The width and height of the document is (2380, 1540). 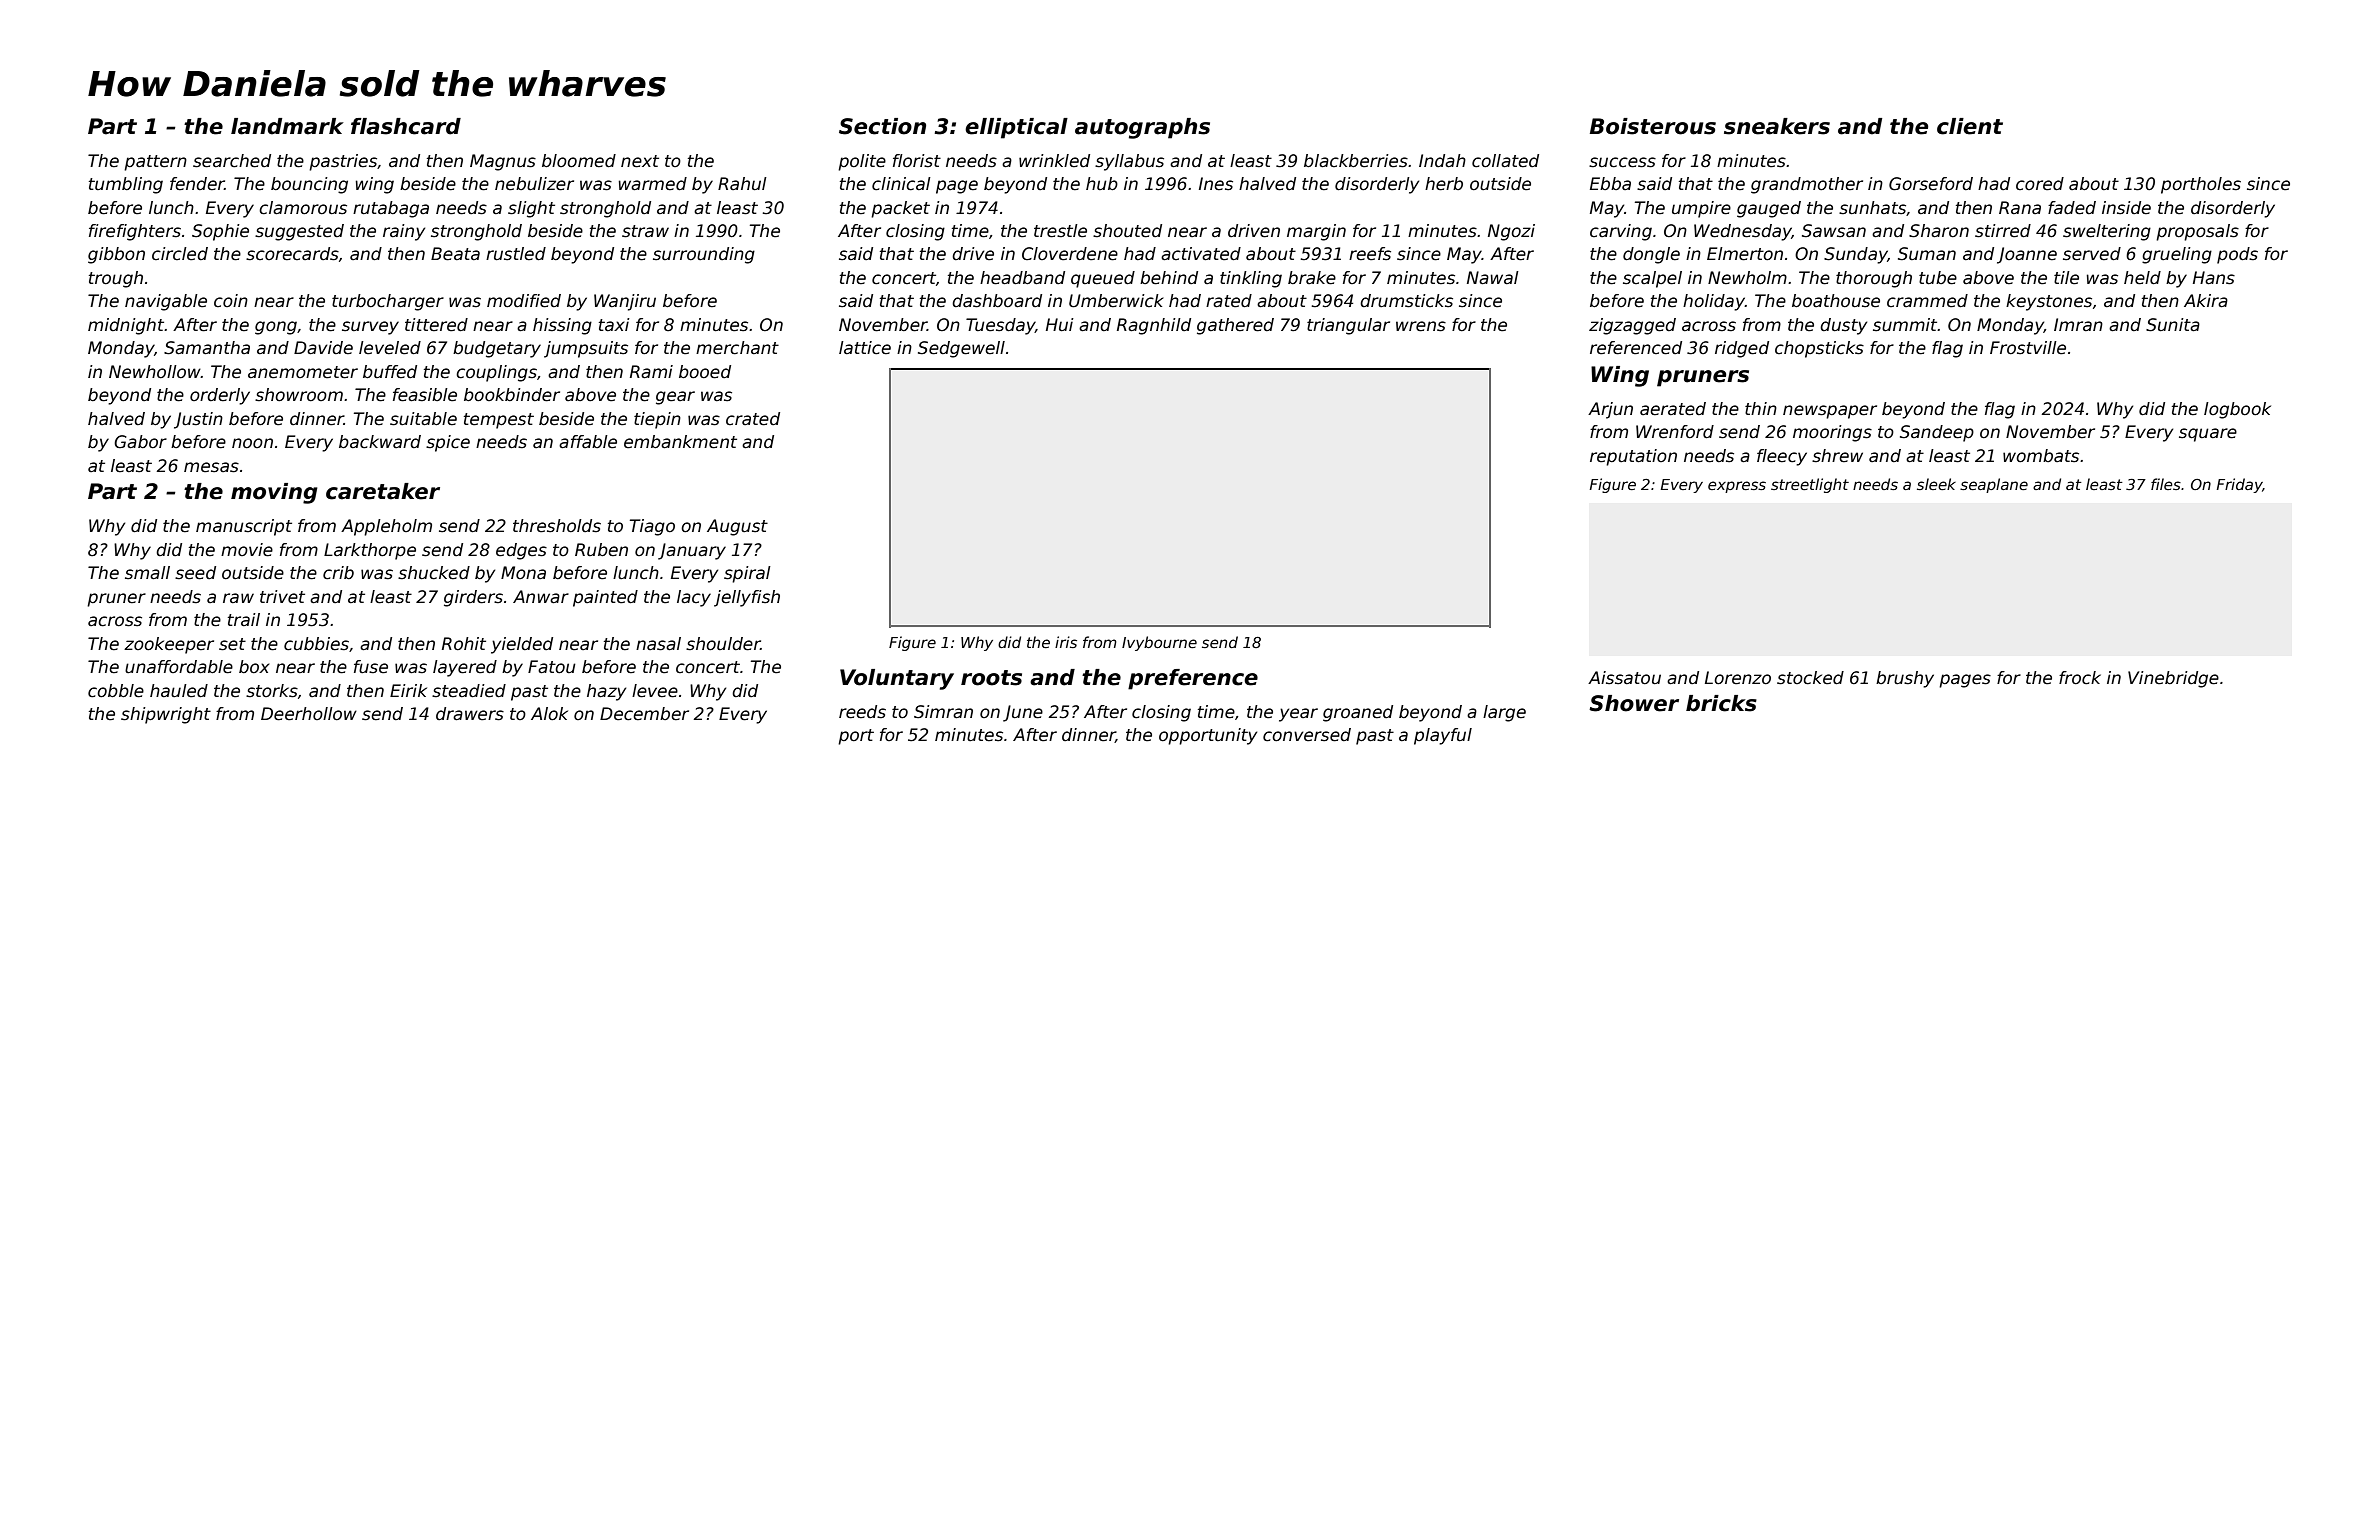 What do you see at coordinates (1316, 232) in the document?
I see `margin` at bounding box center [1316, 232].
